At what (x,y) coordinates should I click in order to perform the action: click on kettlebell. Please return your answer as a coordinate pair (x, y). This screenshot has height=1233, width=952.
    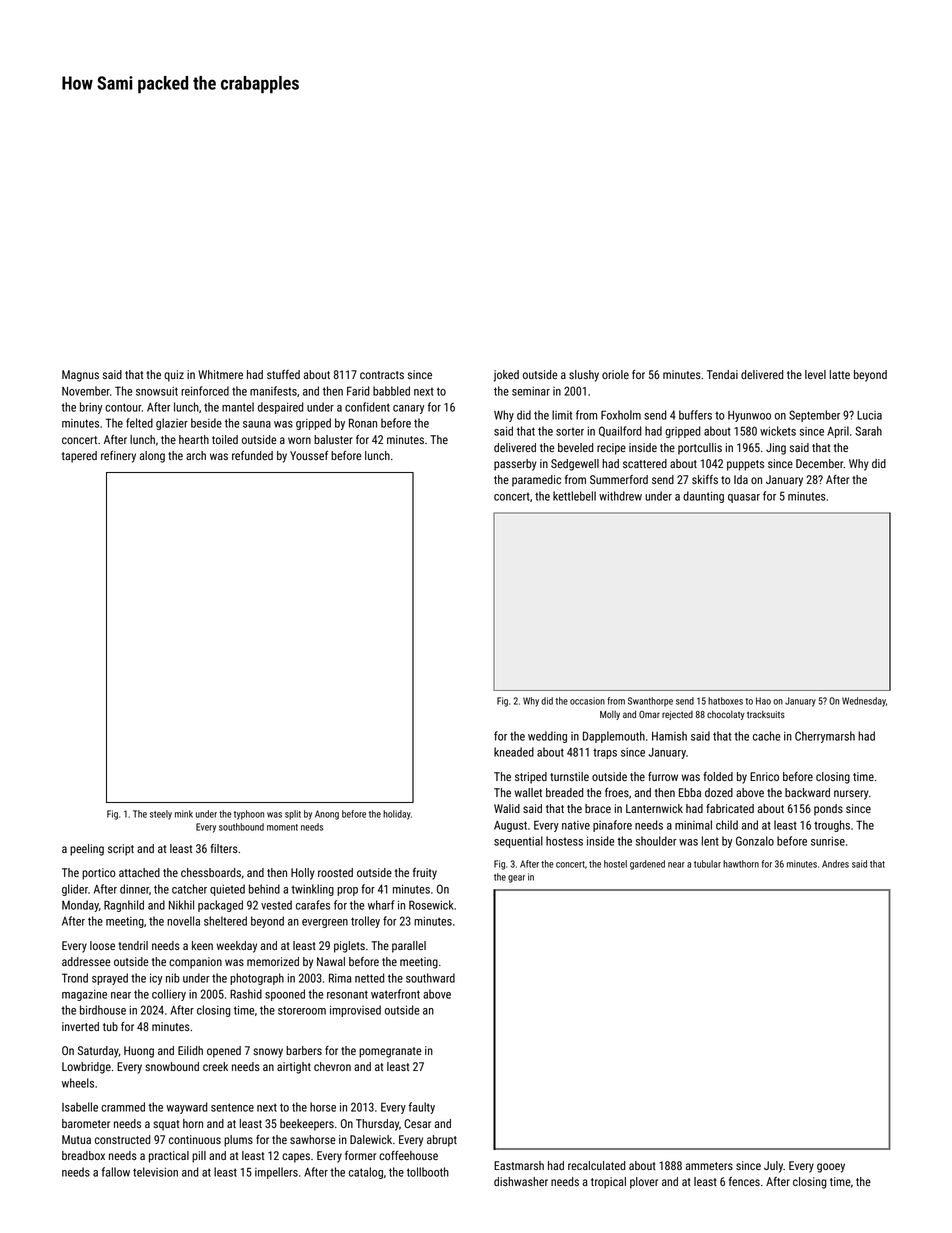
    Looking at the image, I should click on (574, 496).
